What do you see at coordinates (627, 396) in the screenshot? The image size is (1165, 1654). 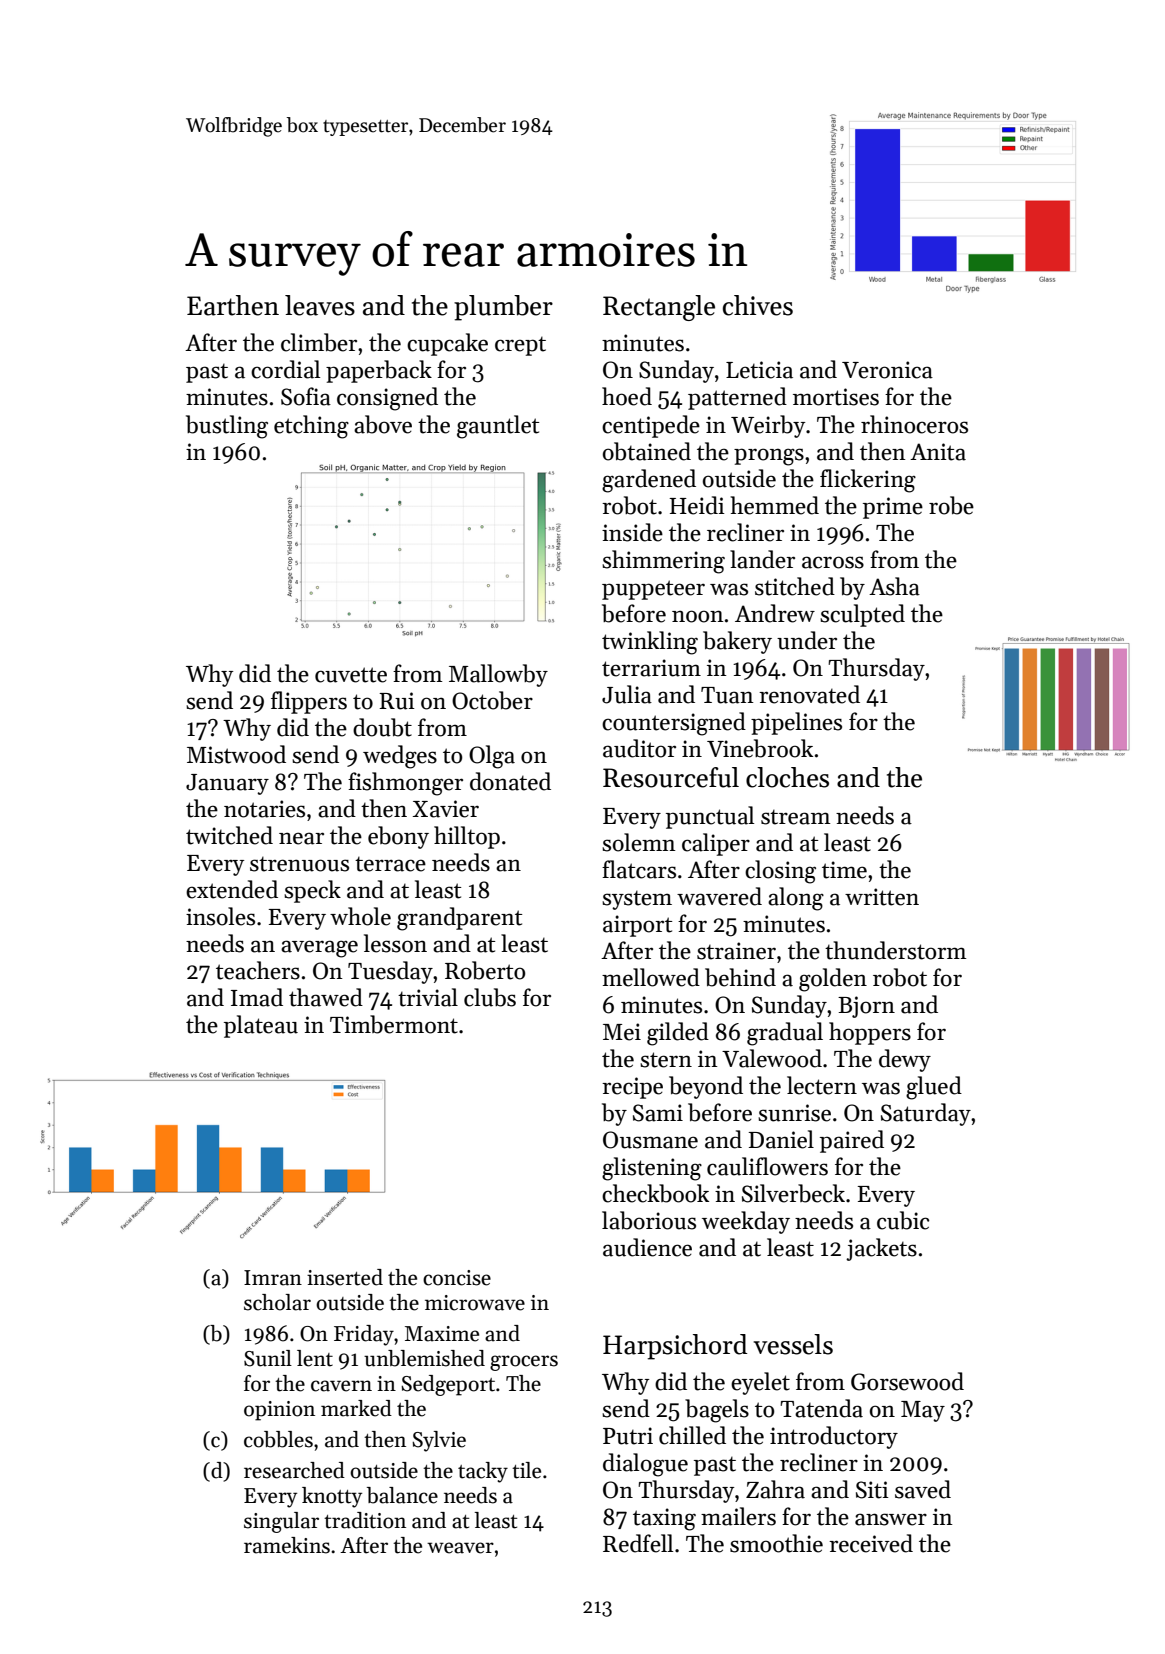 I see `hoed` at bounding box center [627, 396].
